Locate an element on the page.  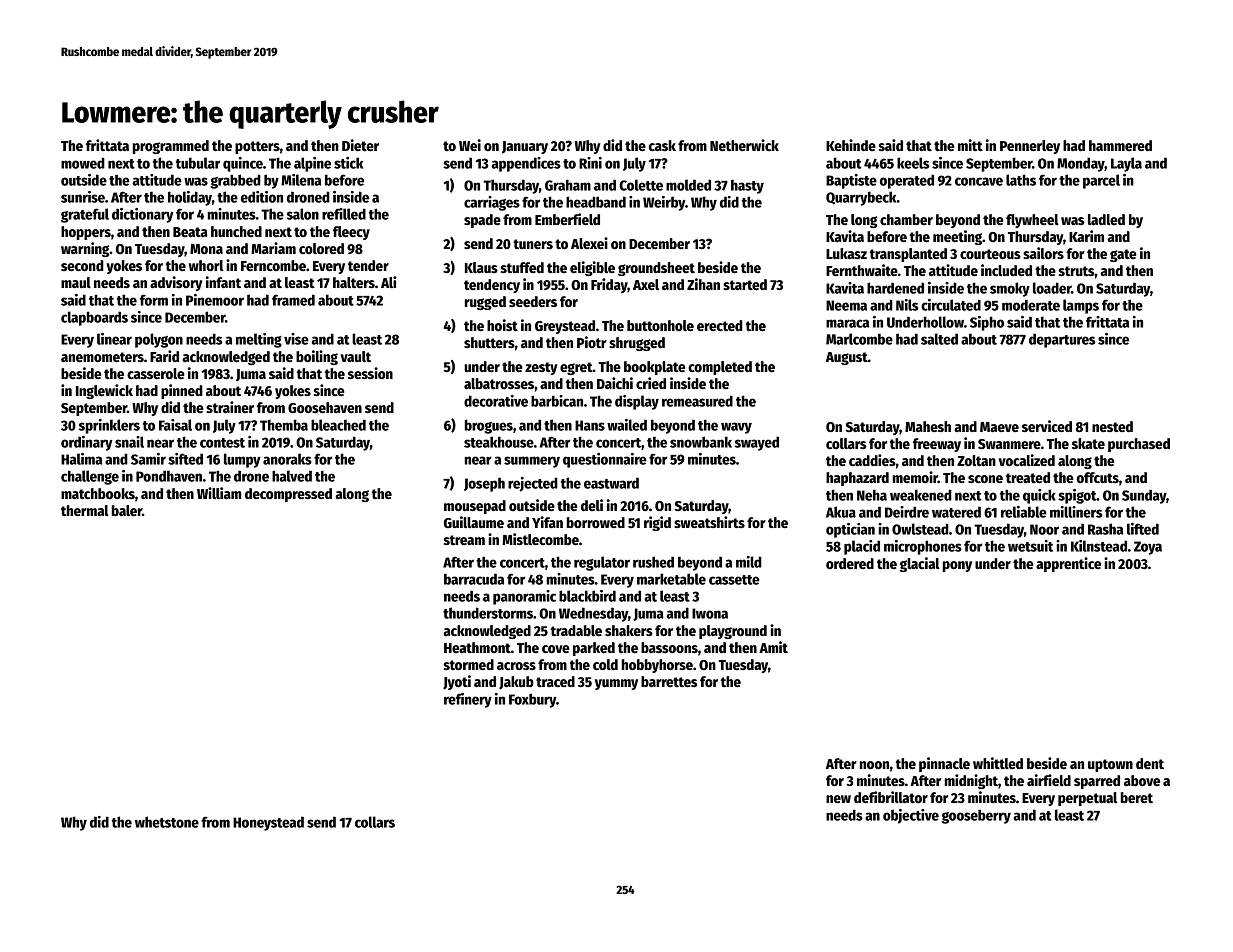
completed is located at coordinates (720, 368).
